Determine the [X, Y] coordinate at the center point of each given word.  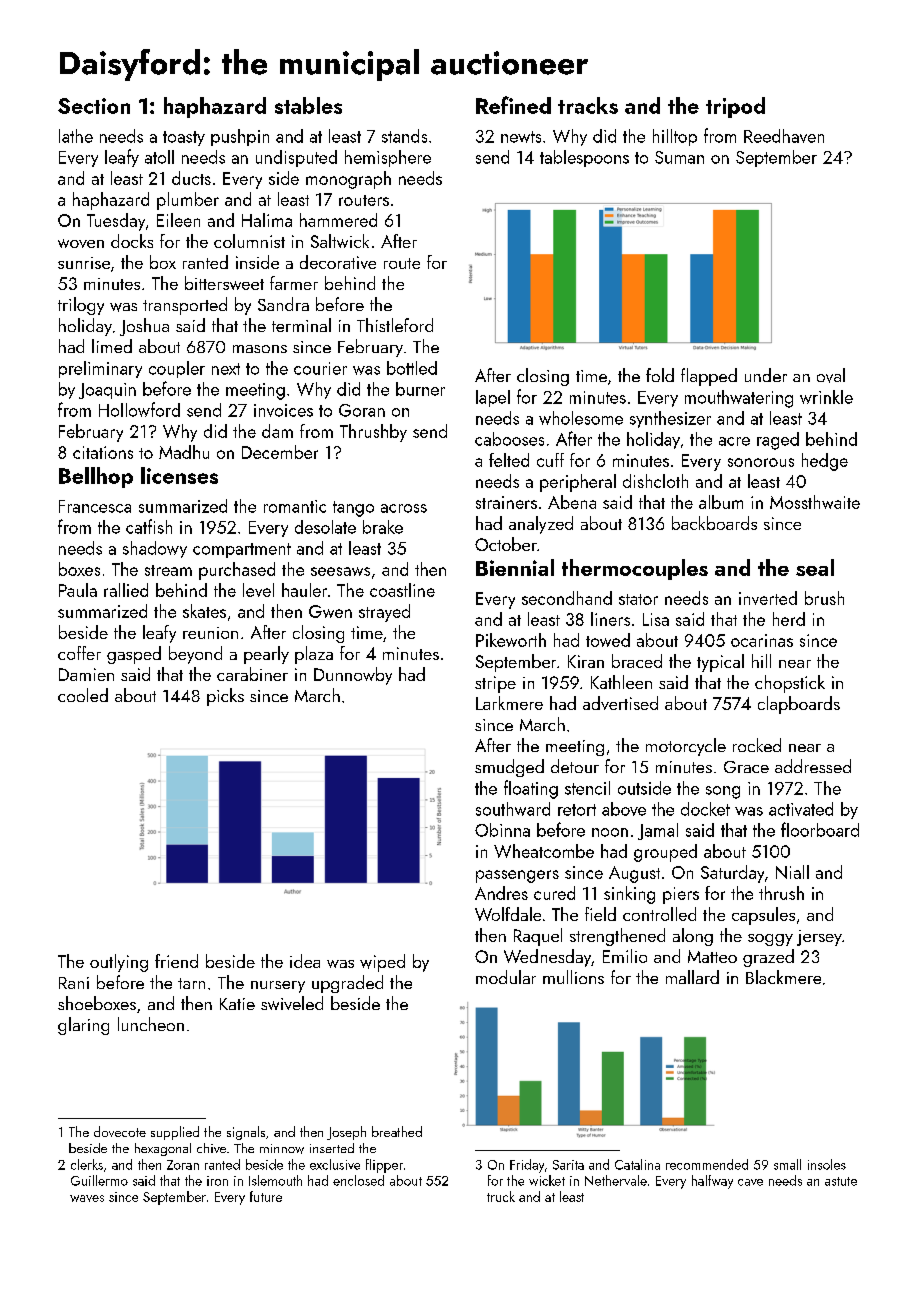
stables [308, 105]
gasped [134, 655]
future [266, 1196]
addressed [813, 766]
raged [778, 441]
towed [608, 640]
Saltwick [340, 241]
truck [501, 1196]
